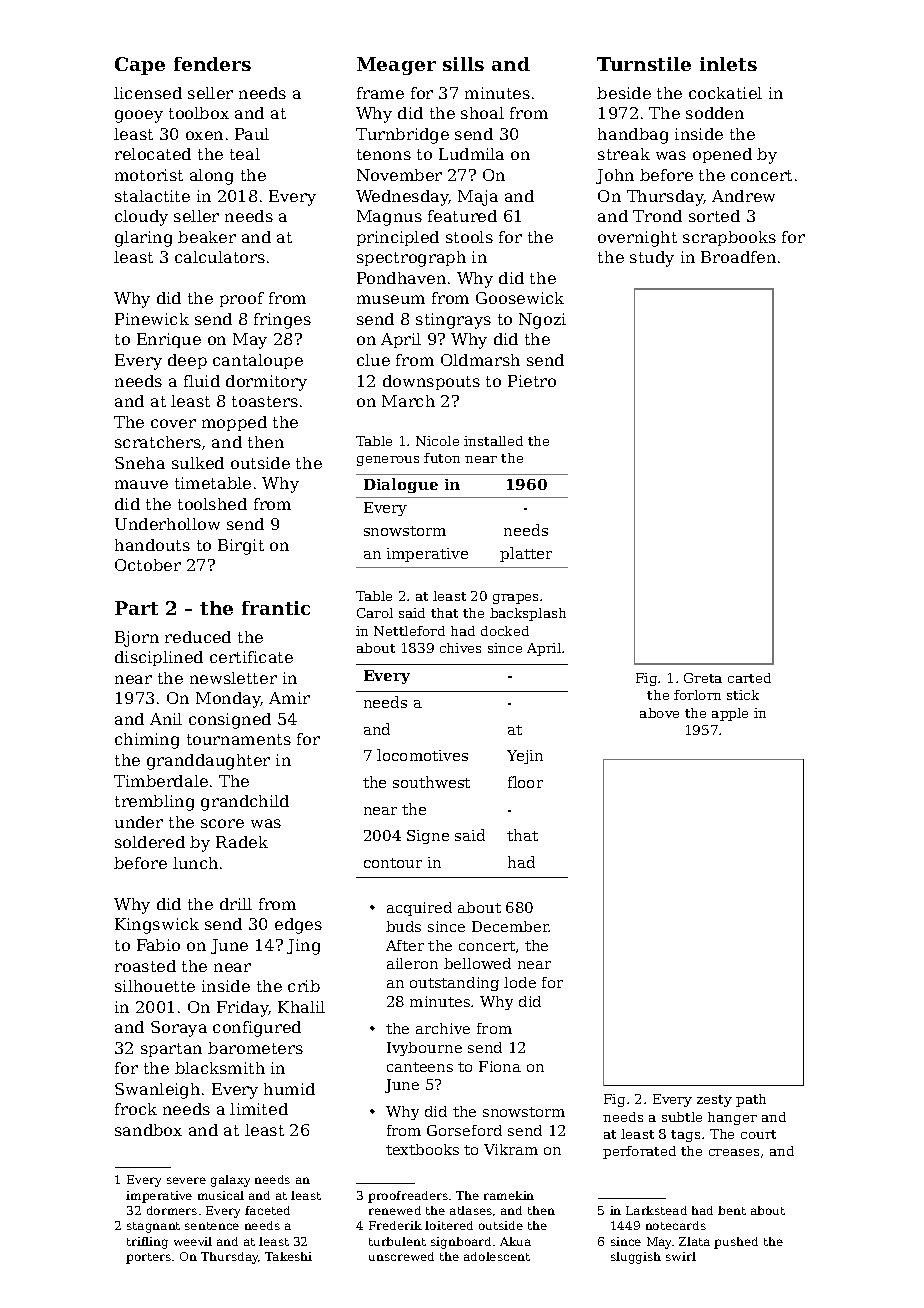  Describe the element at coordinates (388, 461) in the screenshot. I see `generous` at that location.
